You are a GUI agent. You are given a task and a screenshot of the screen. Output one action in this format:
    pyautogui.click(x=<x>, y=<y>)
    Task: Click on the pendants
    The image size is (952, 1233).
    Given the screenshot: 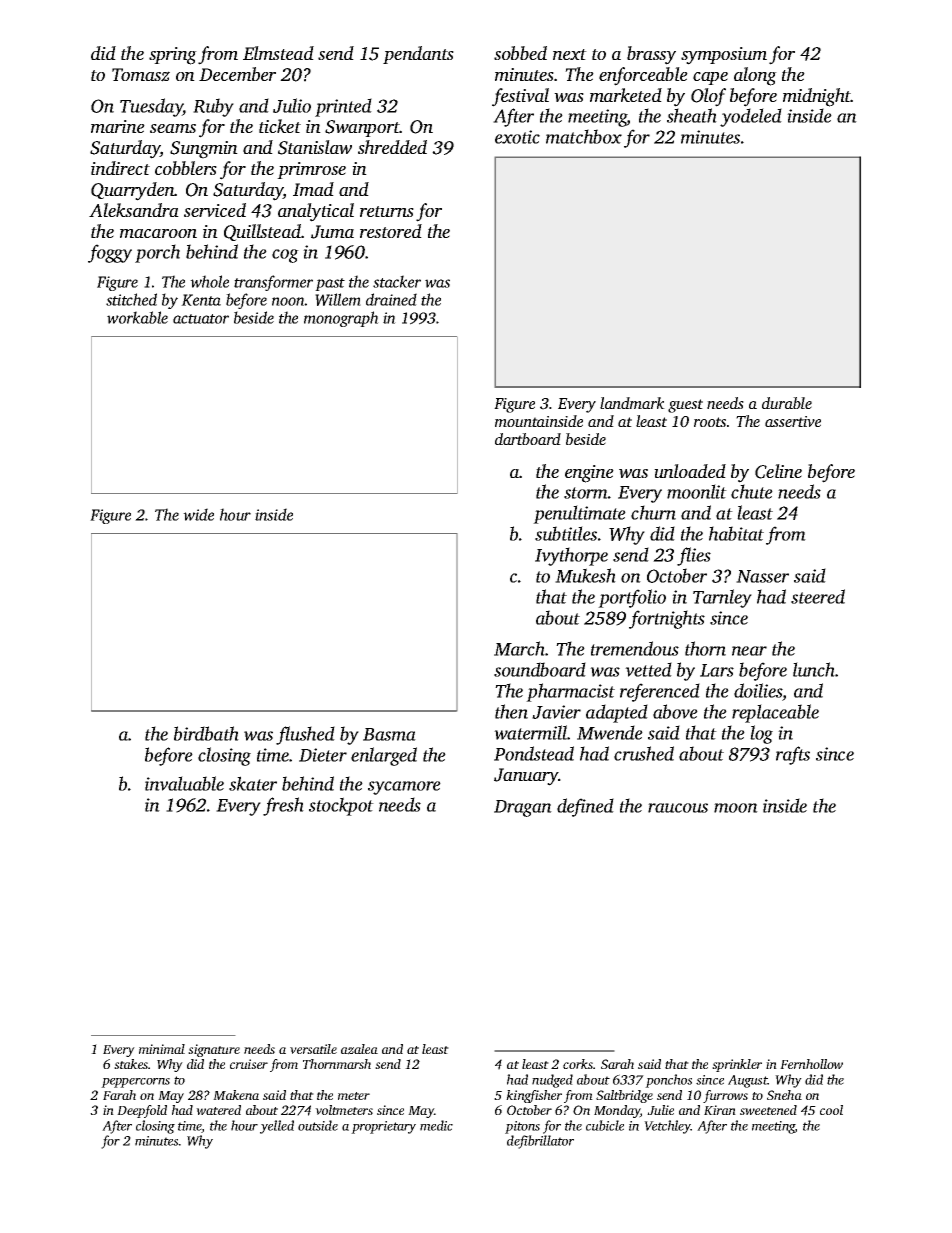 What is the action you would take?
    pyautogui.click(x=418, y=55)
